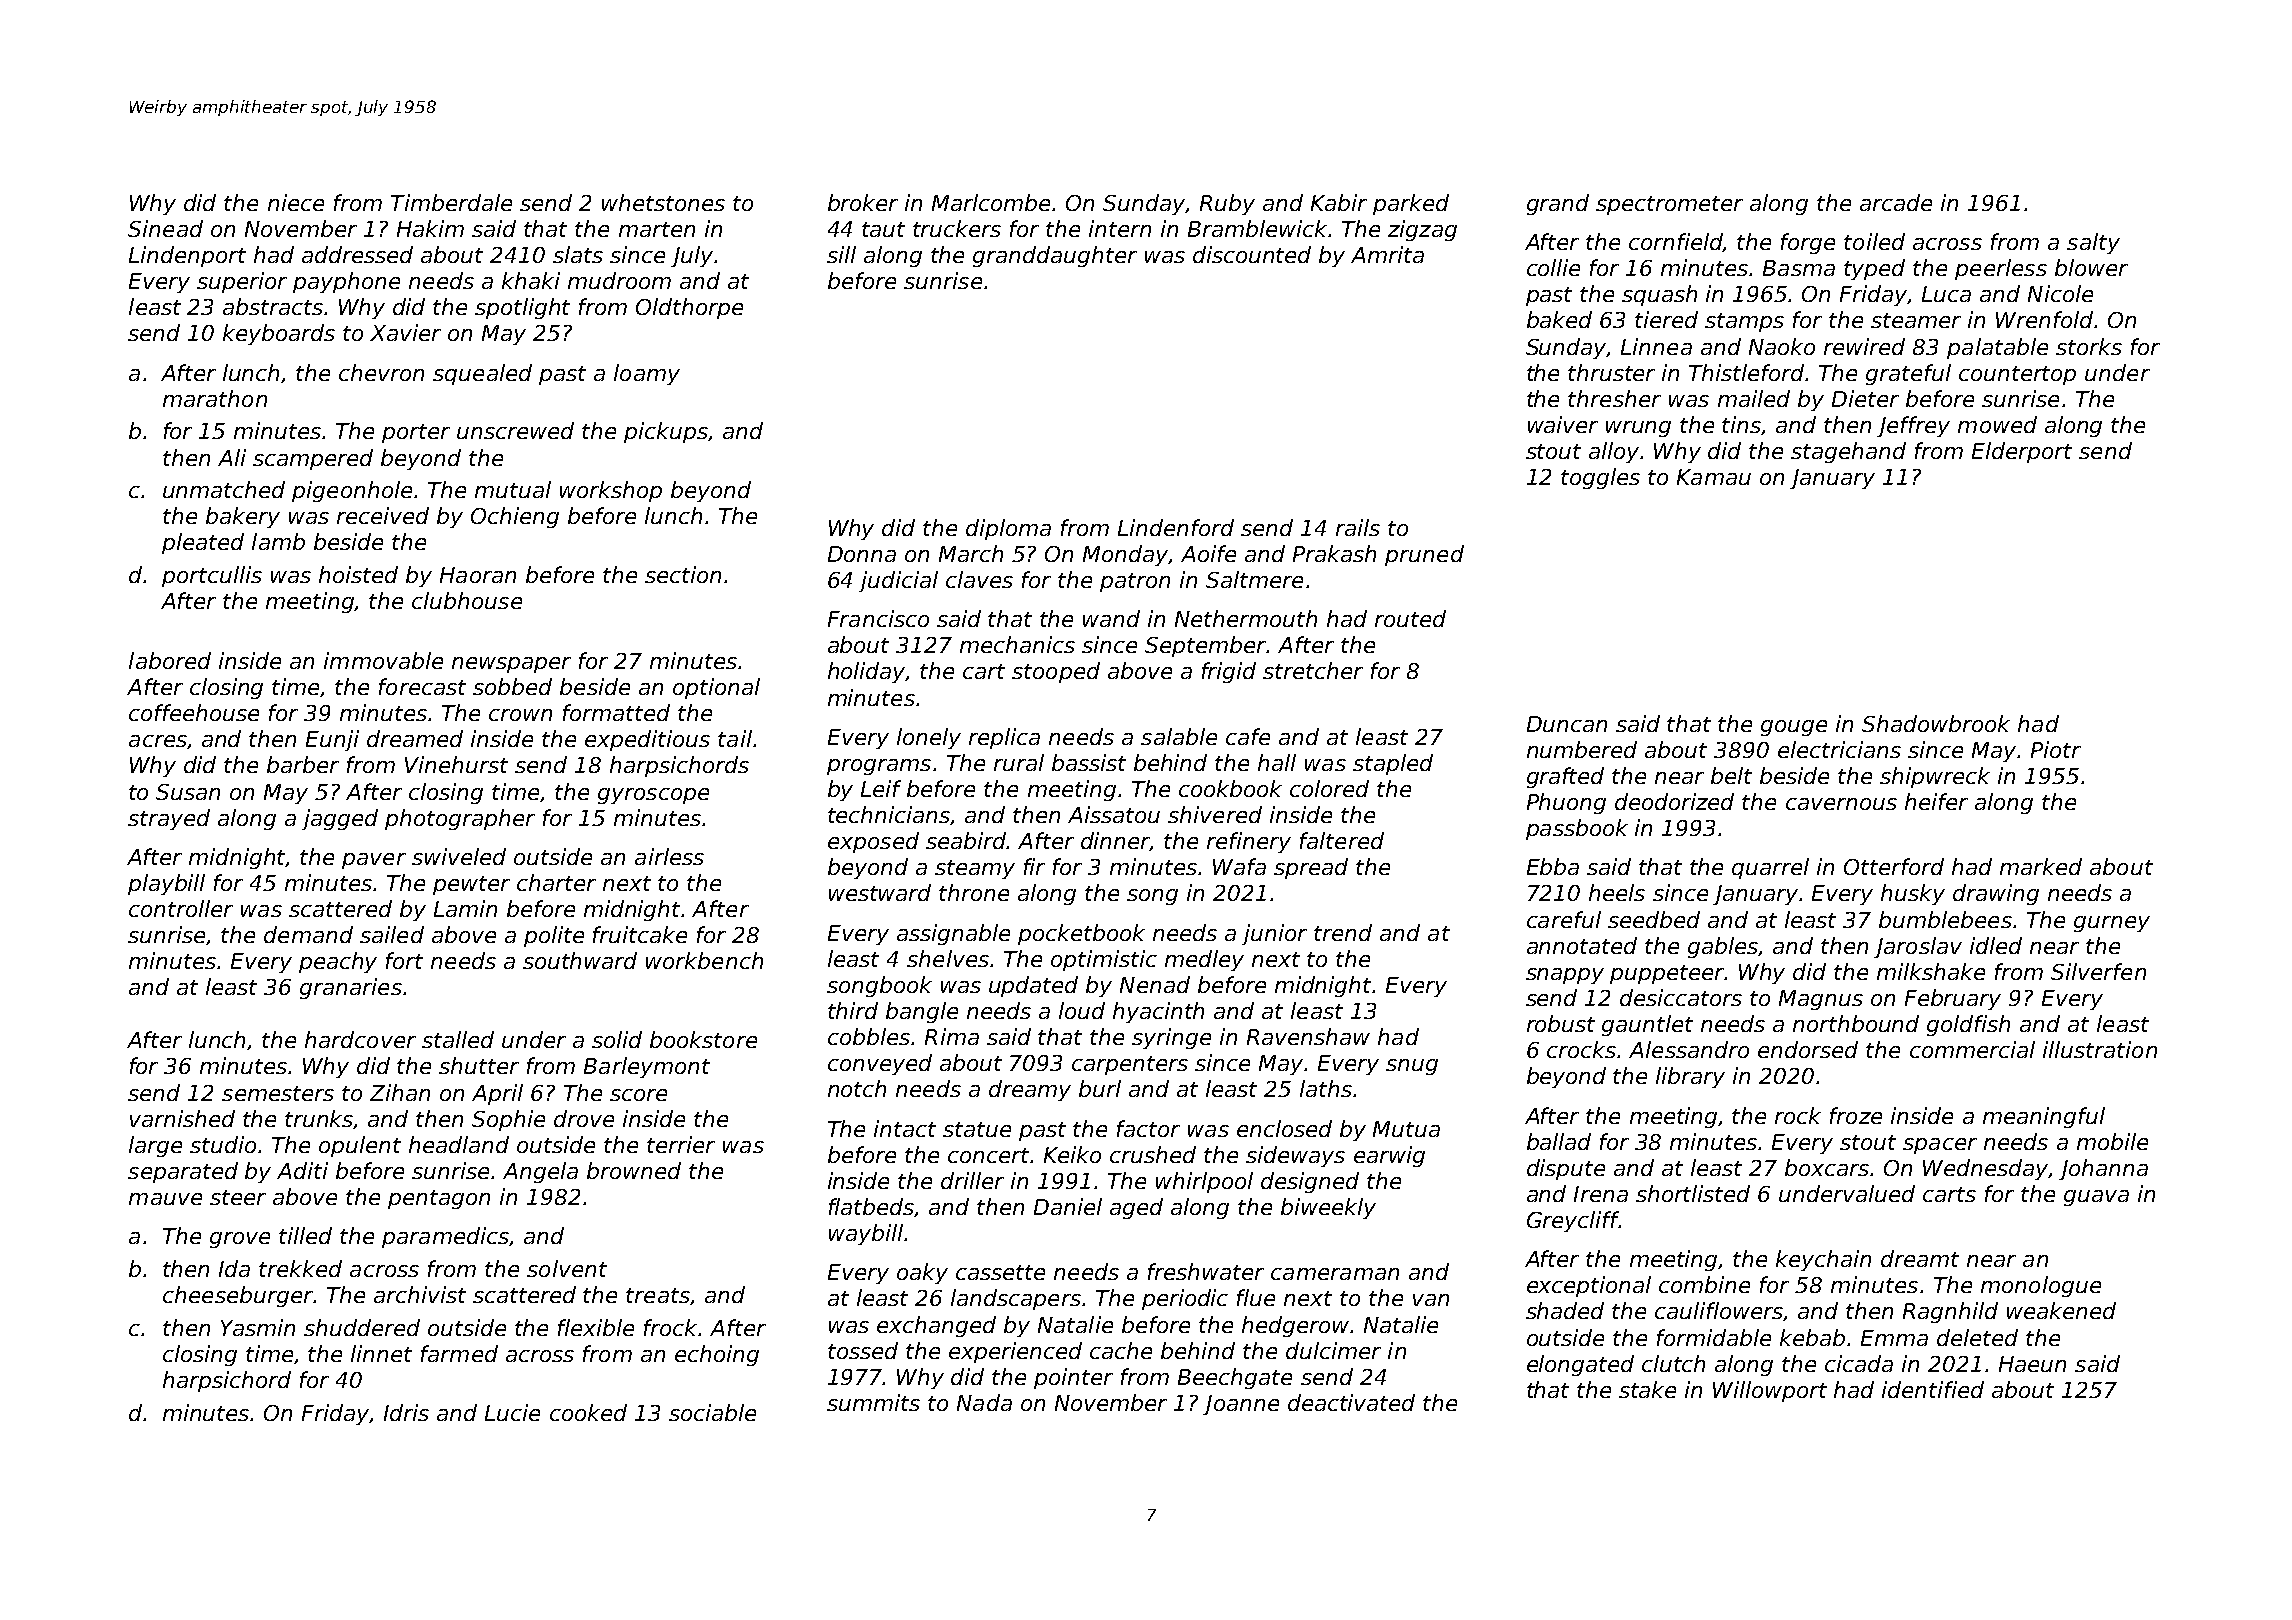  I want to click on Elderport, so click(2022, 452).
